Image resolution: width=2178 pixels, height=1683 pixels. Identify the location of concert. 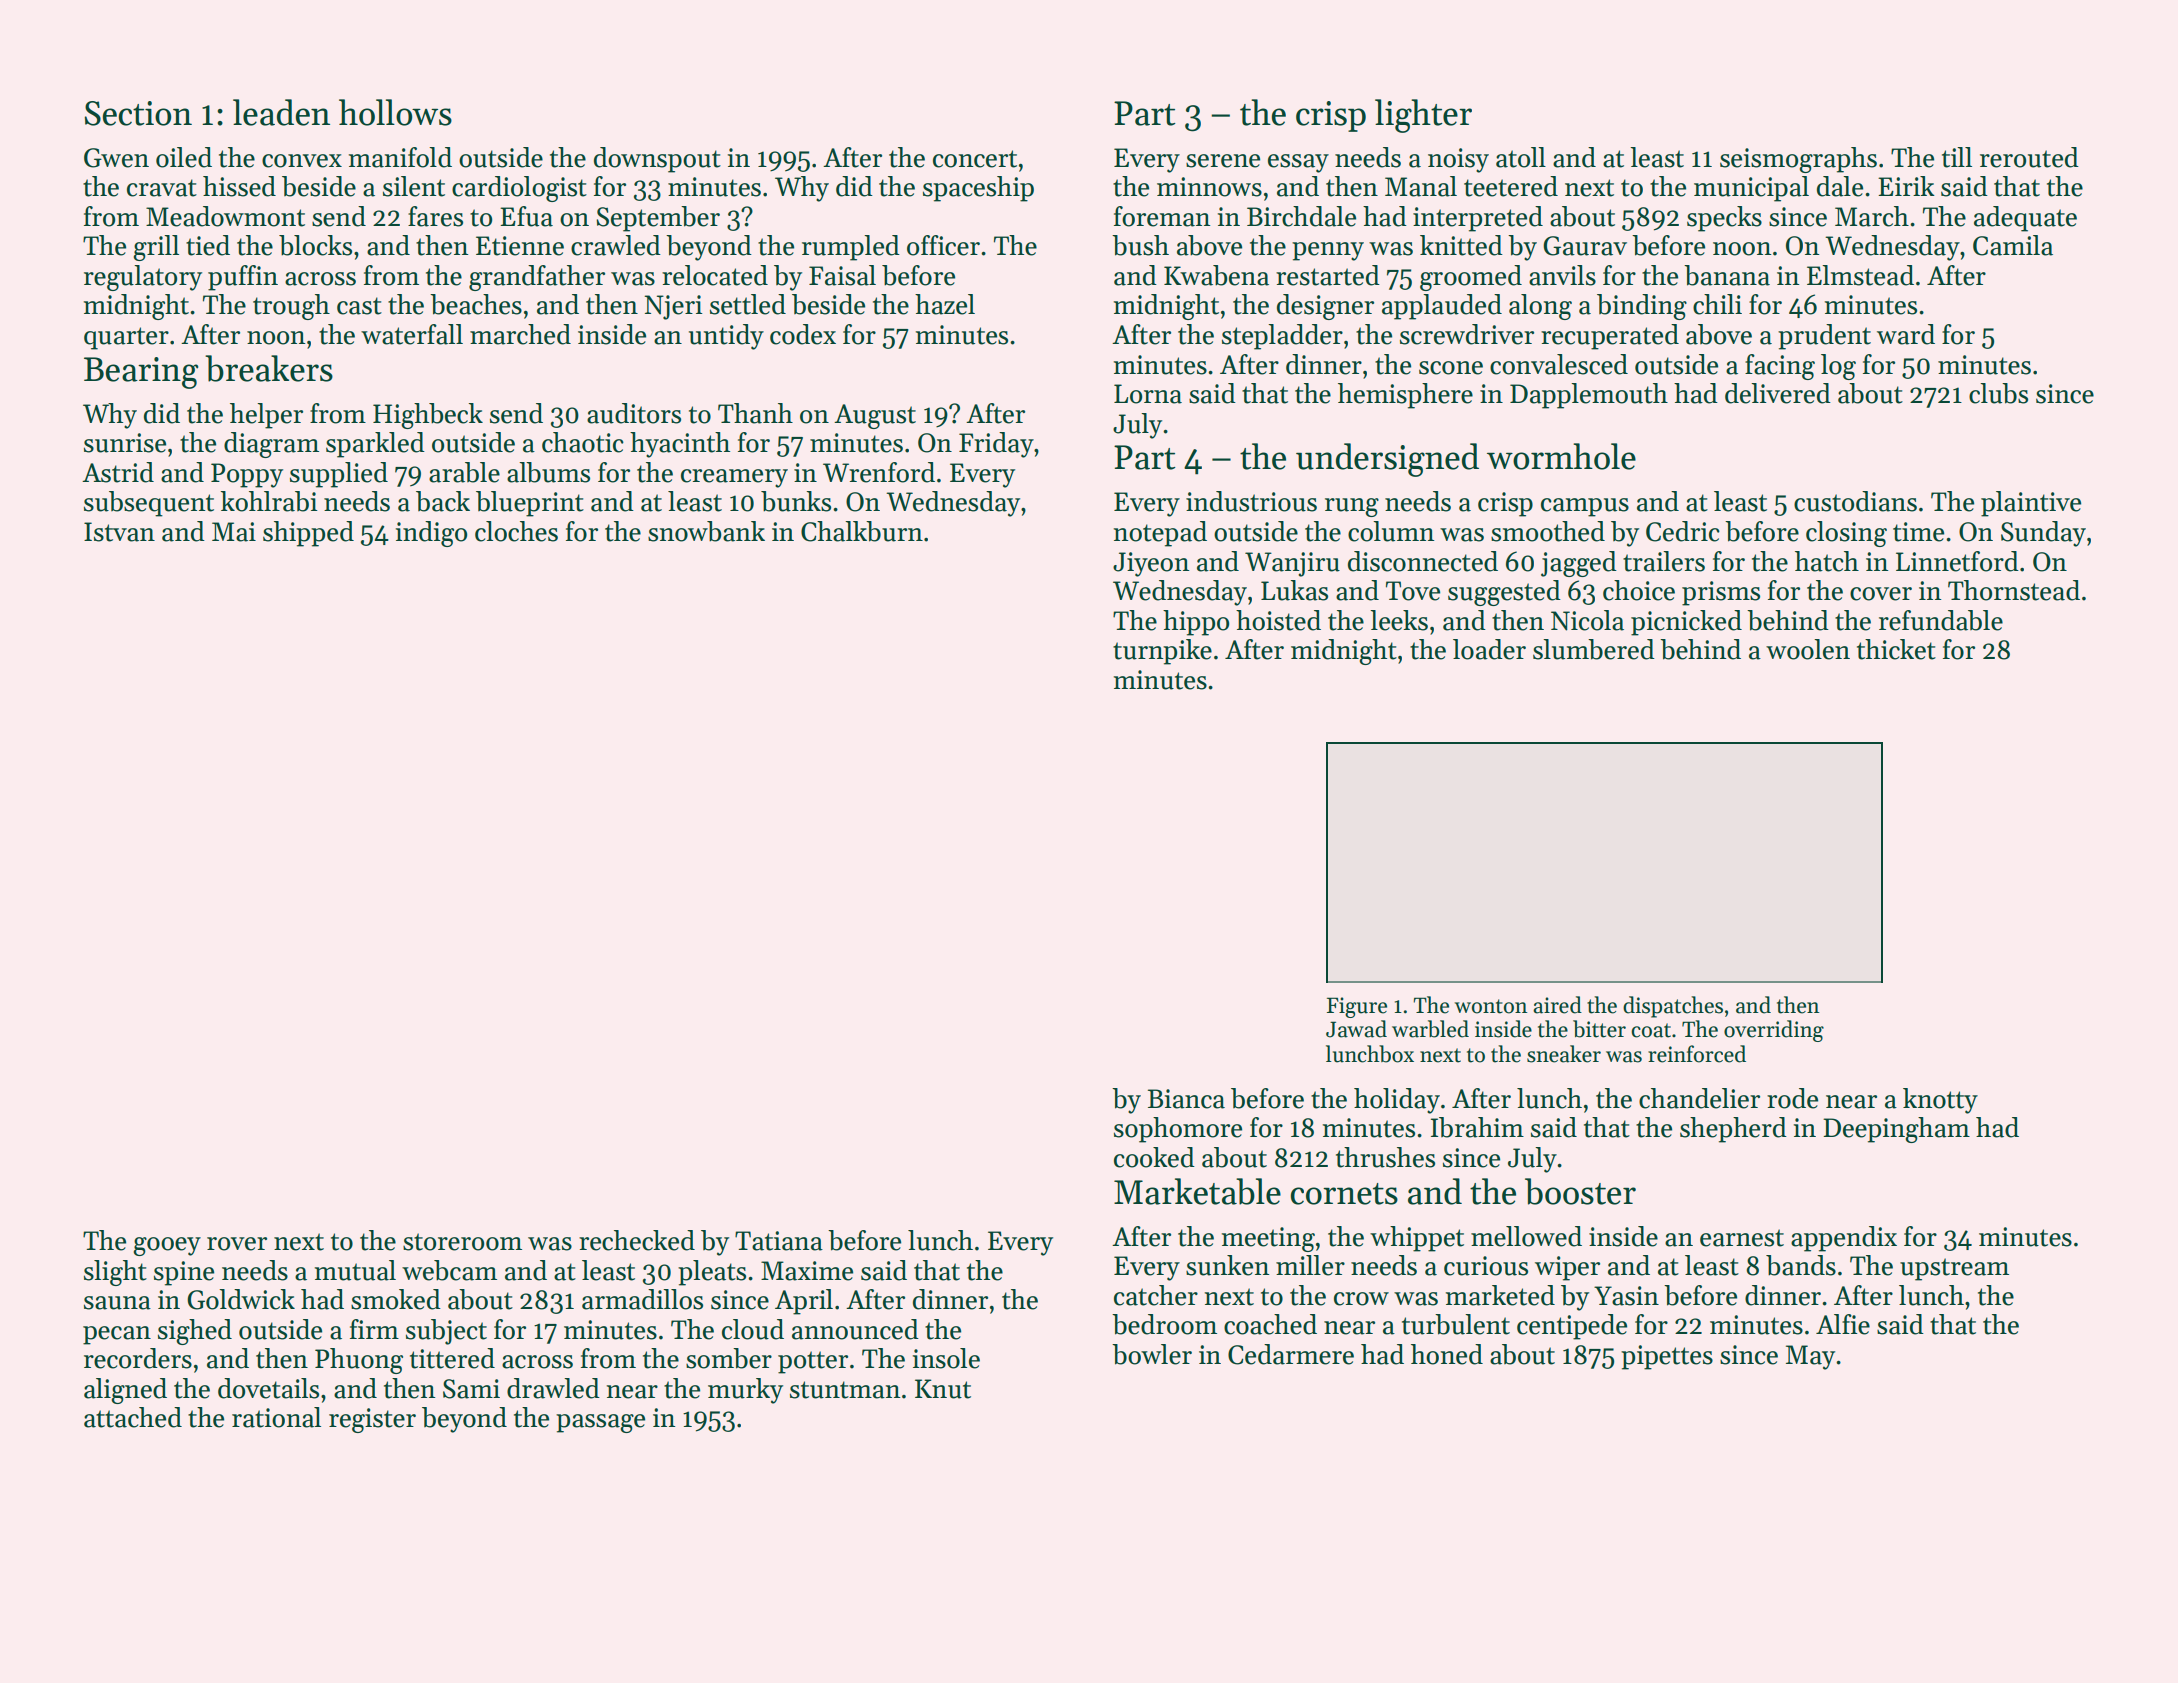
(975, 159).
